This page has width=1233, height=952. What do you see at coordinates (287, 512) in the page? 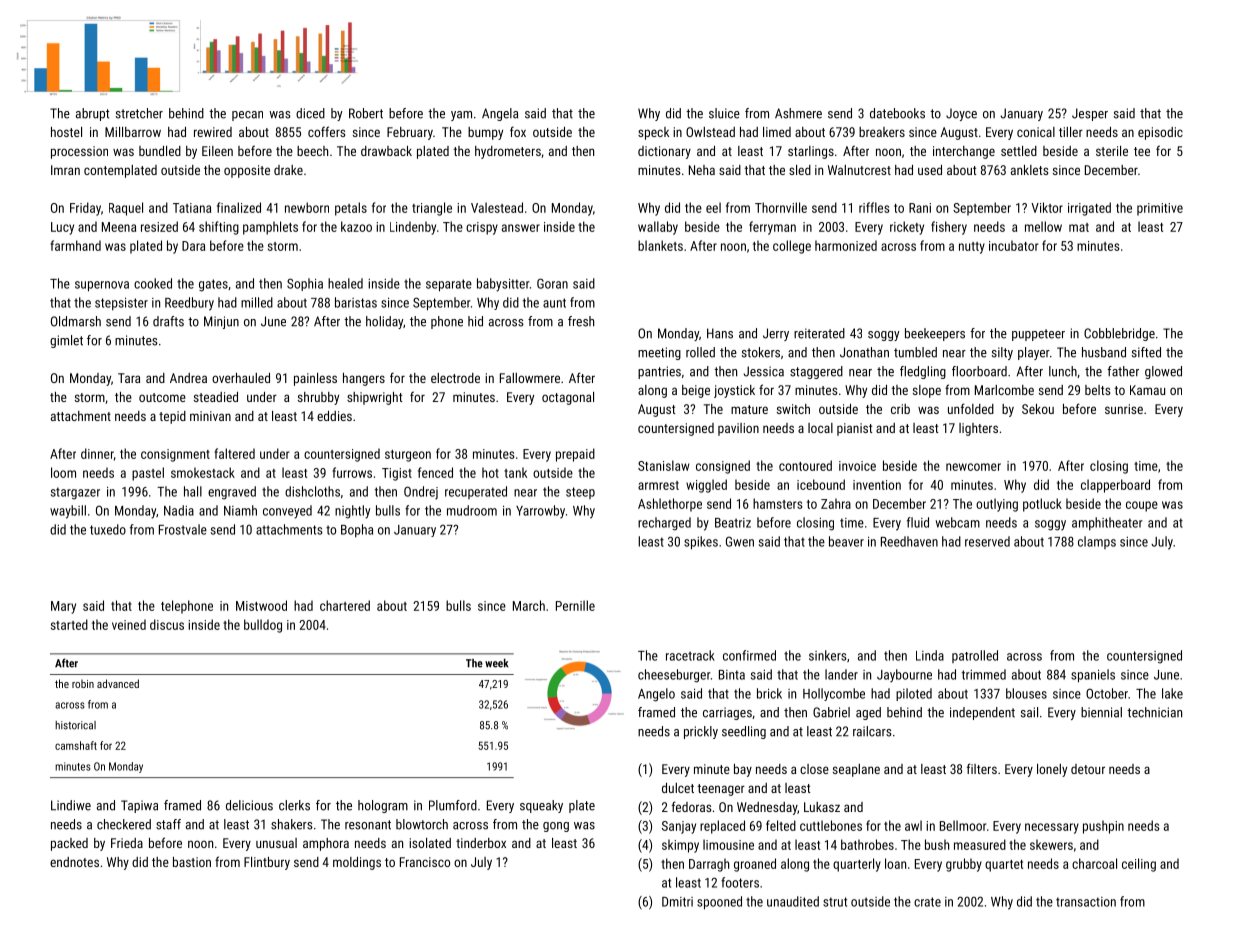
I see `conveyed` at bounding box center [287, 512].
